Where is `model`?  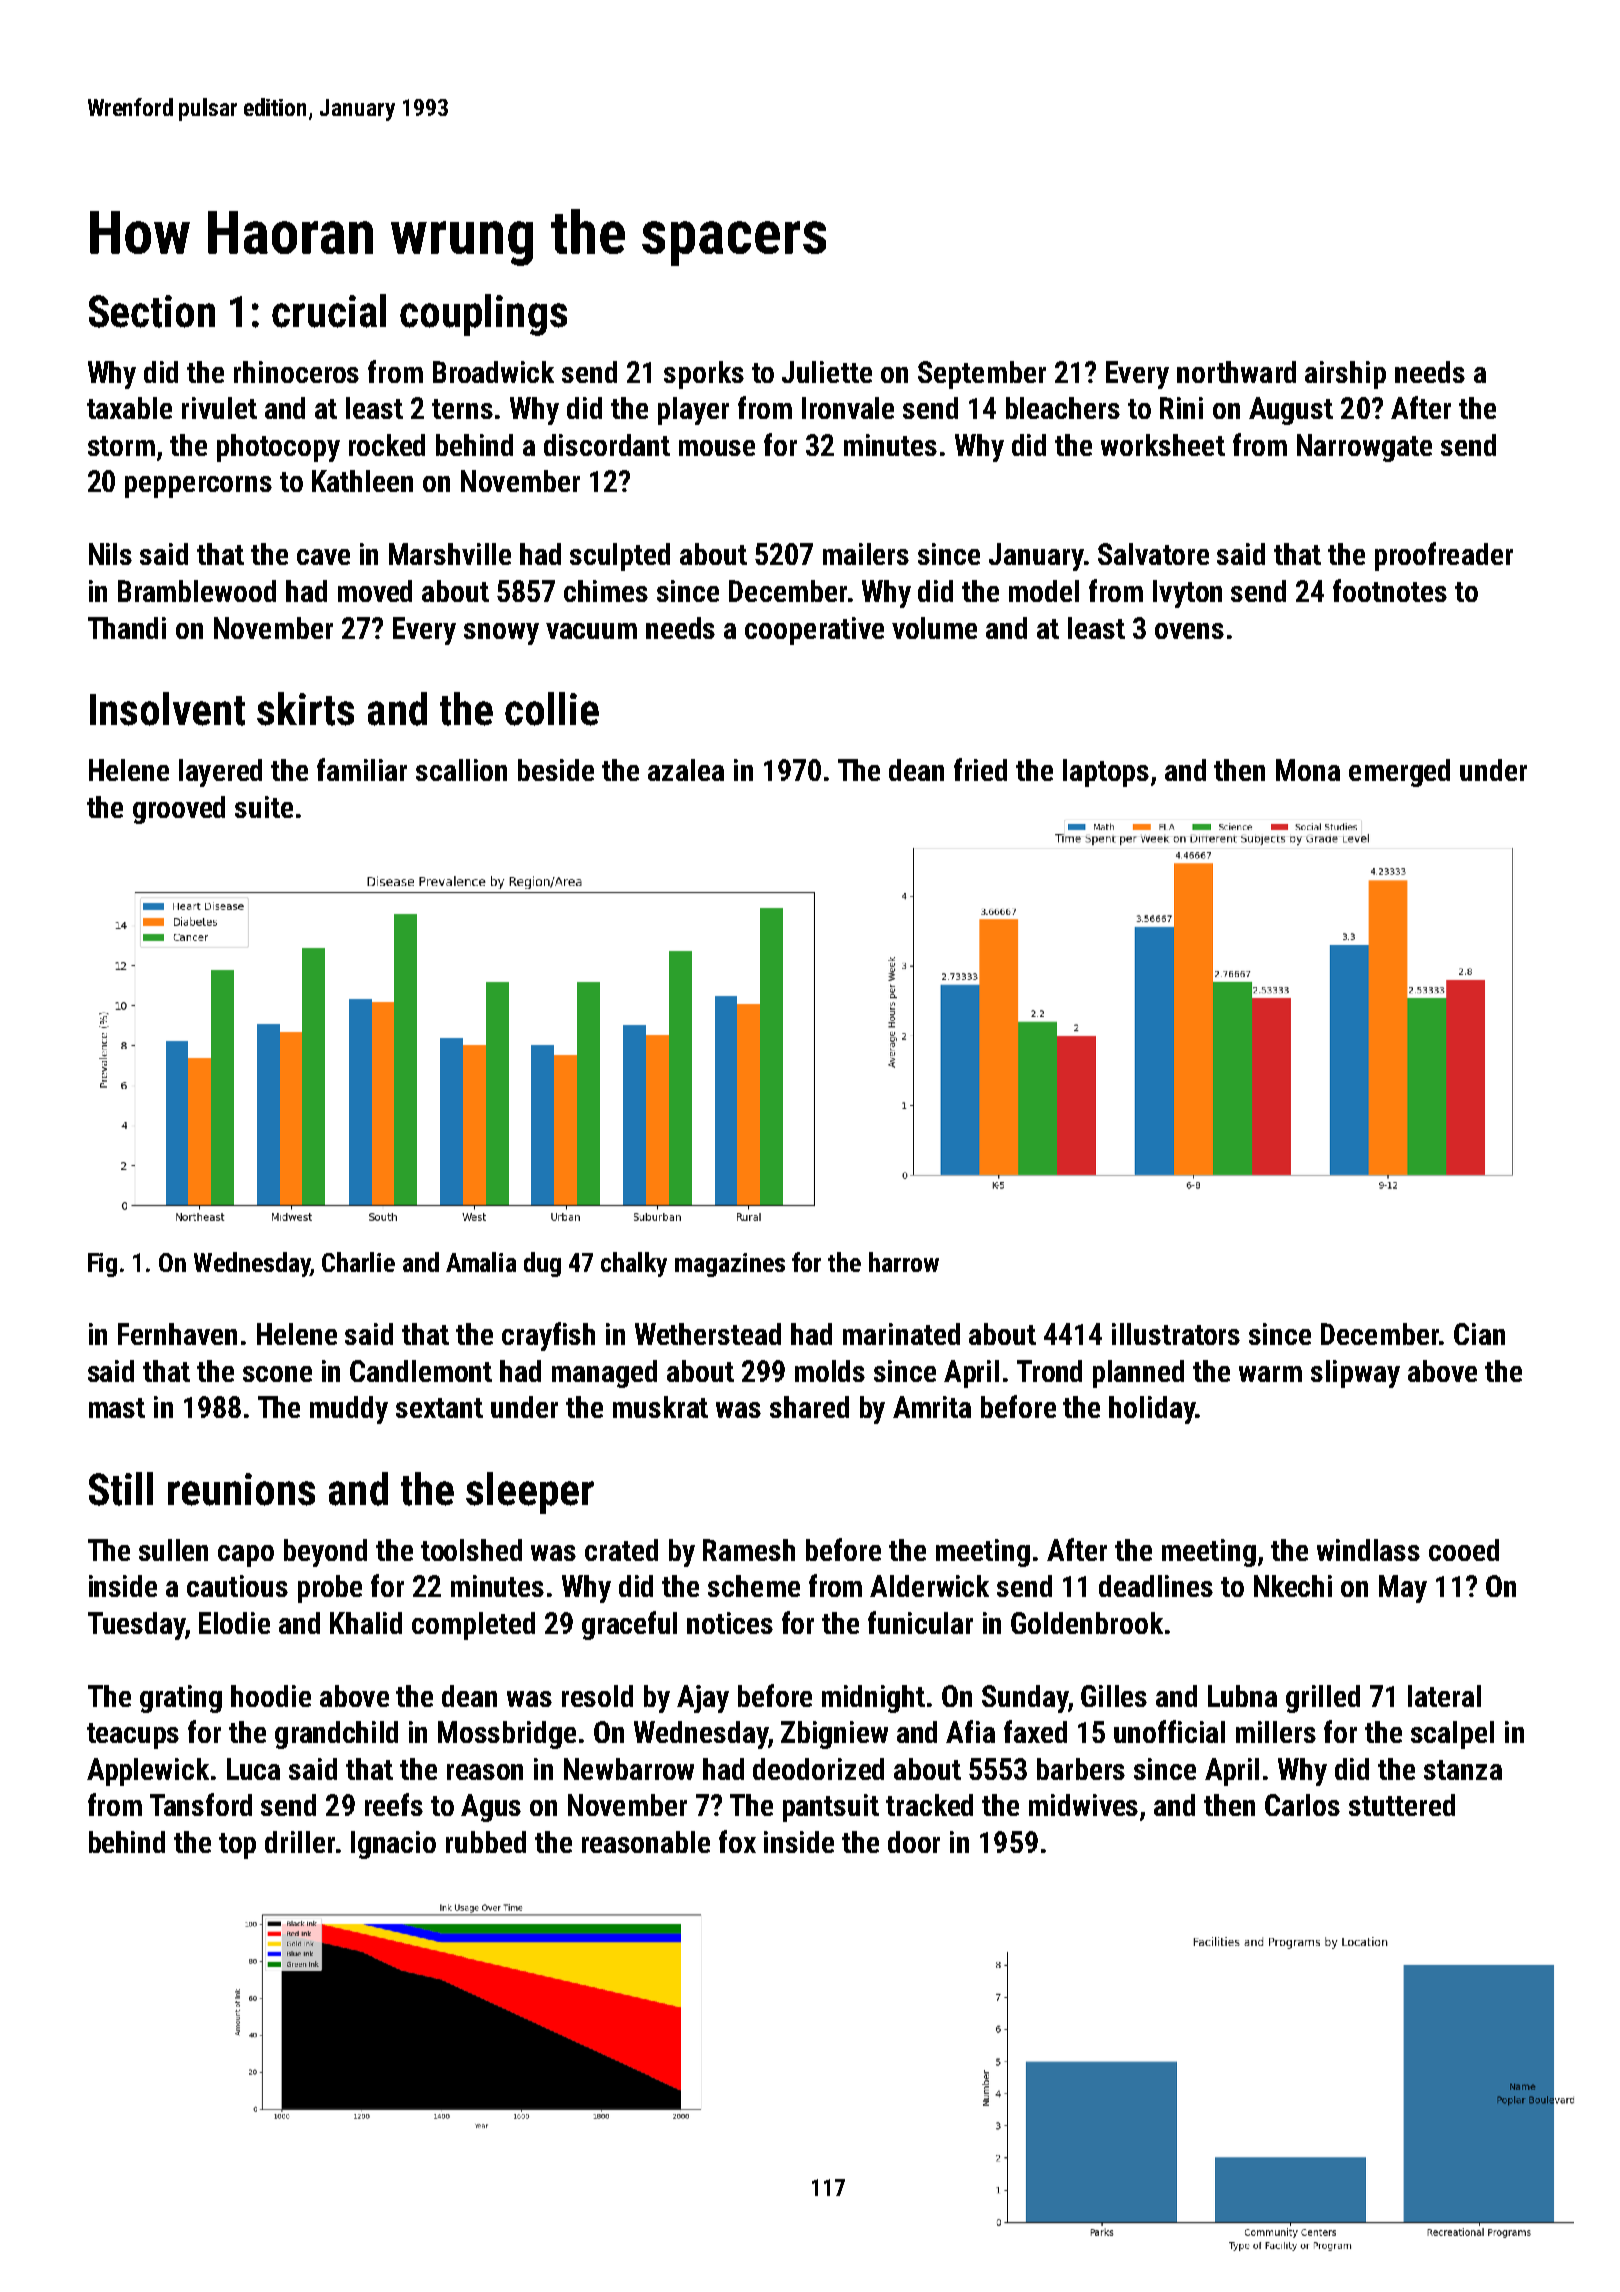
model is located at coordinates (1044, 591).
